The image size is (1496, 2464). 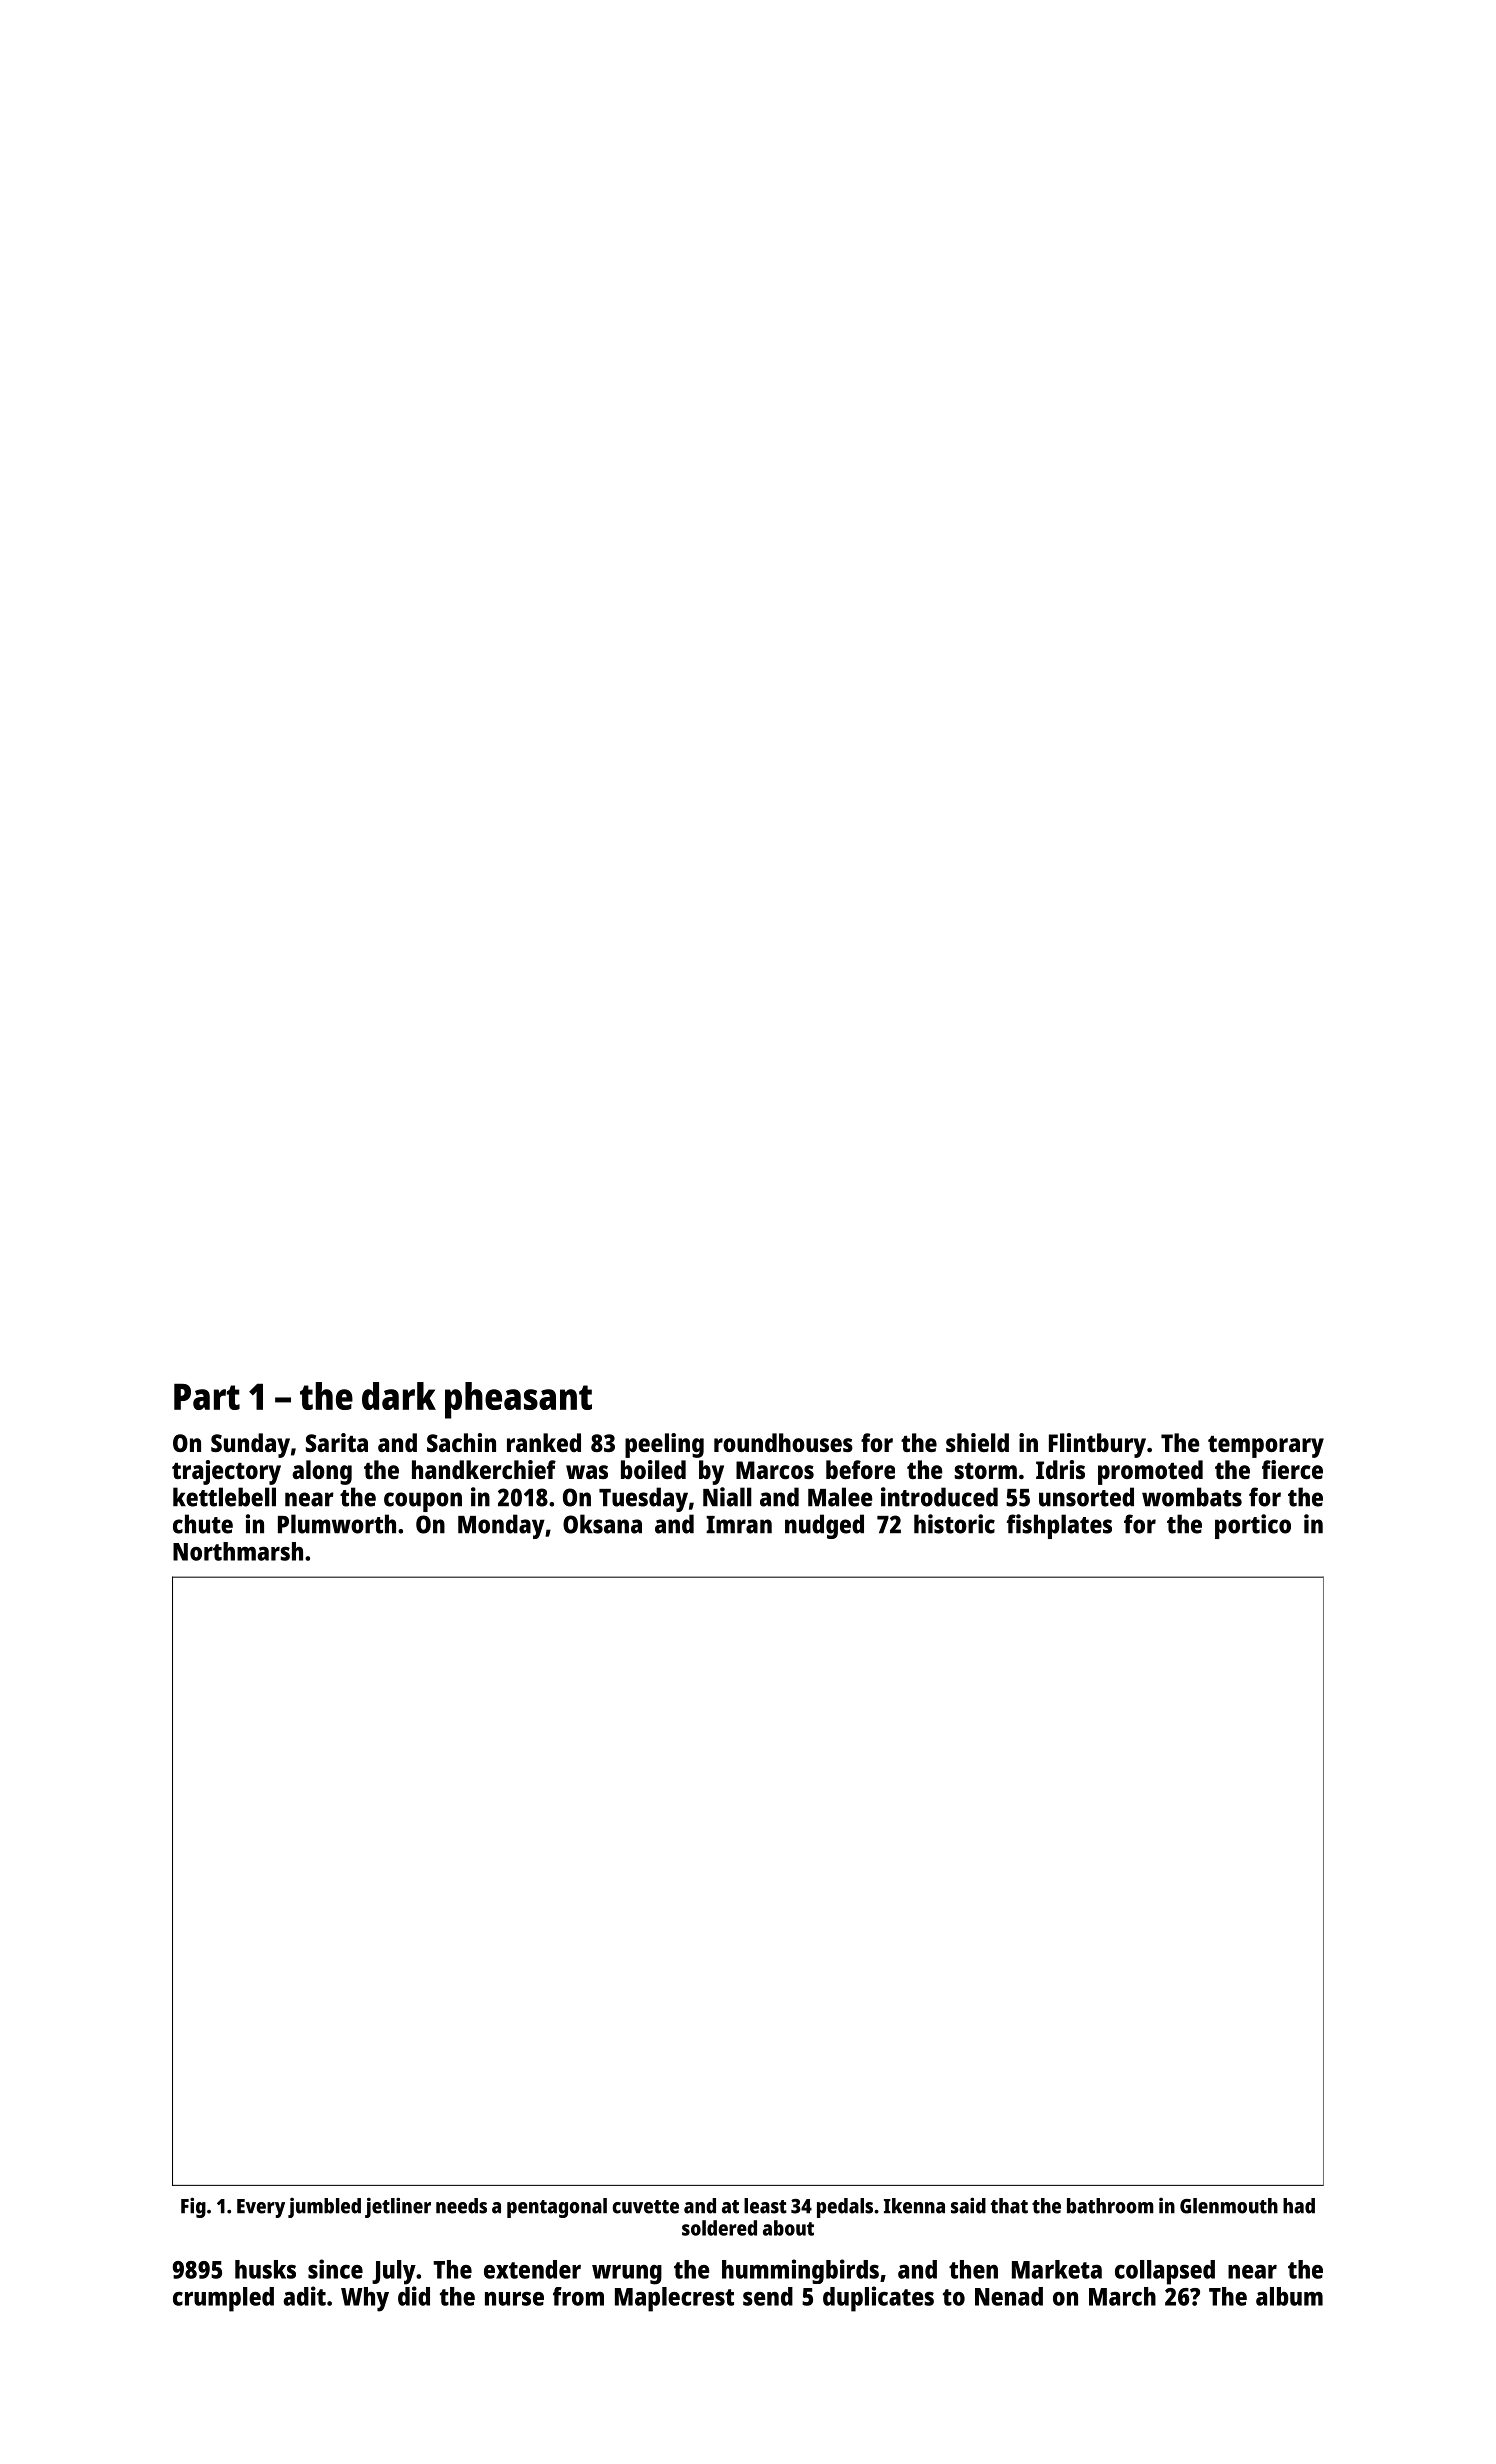 I want to click on chute, so click(x=203, y=1524).
